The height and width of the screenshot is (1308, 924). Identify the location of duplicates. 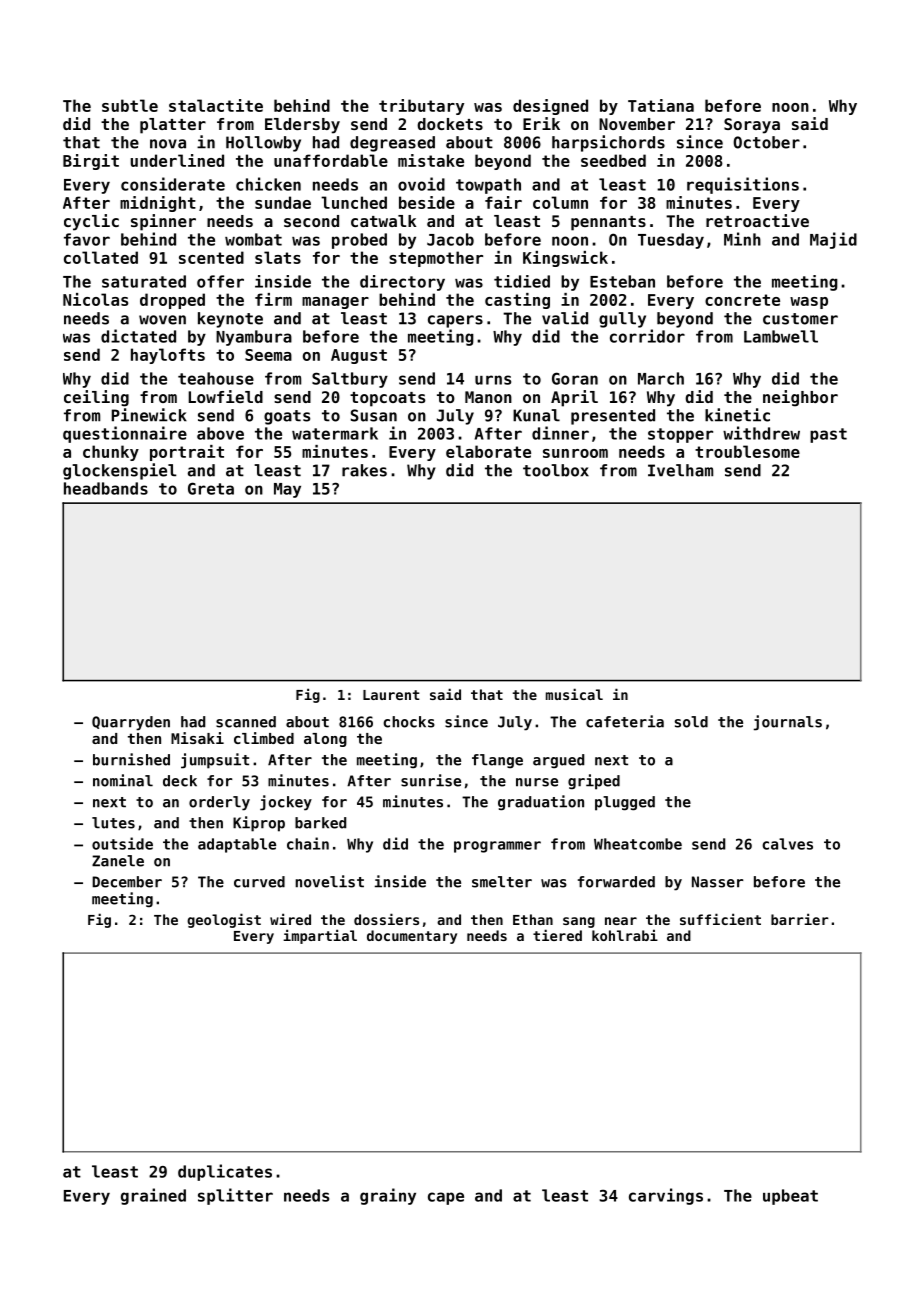
(225, 1172).
